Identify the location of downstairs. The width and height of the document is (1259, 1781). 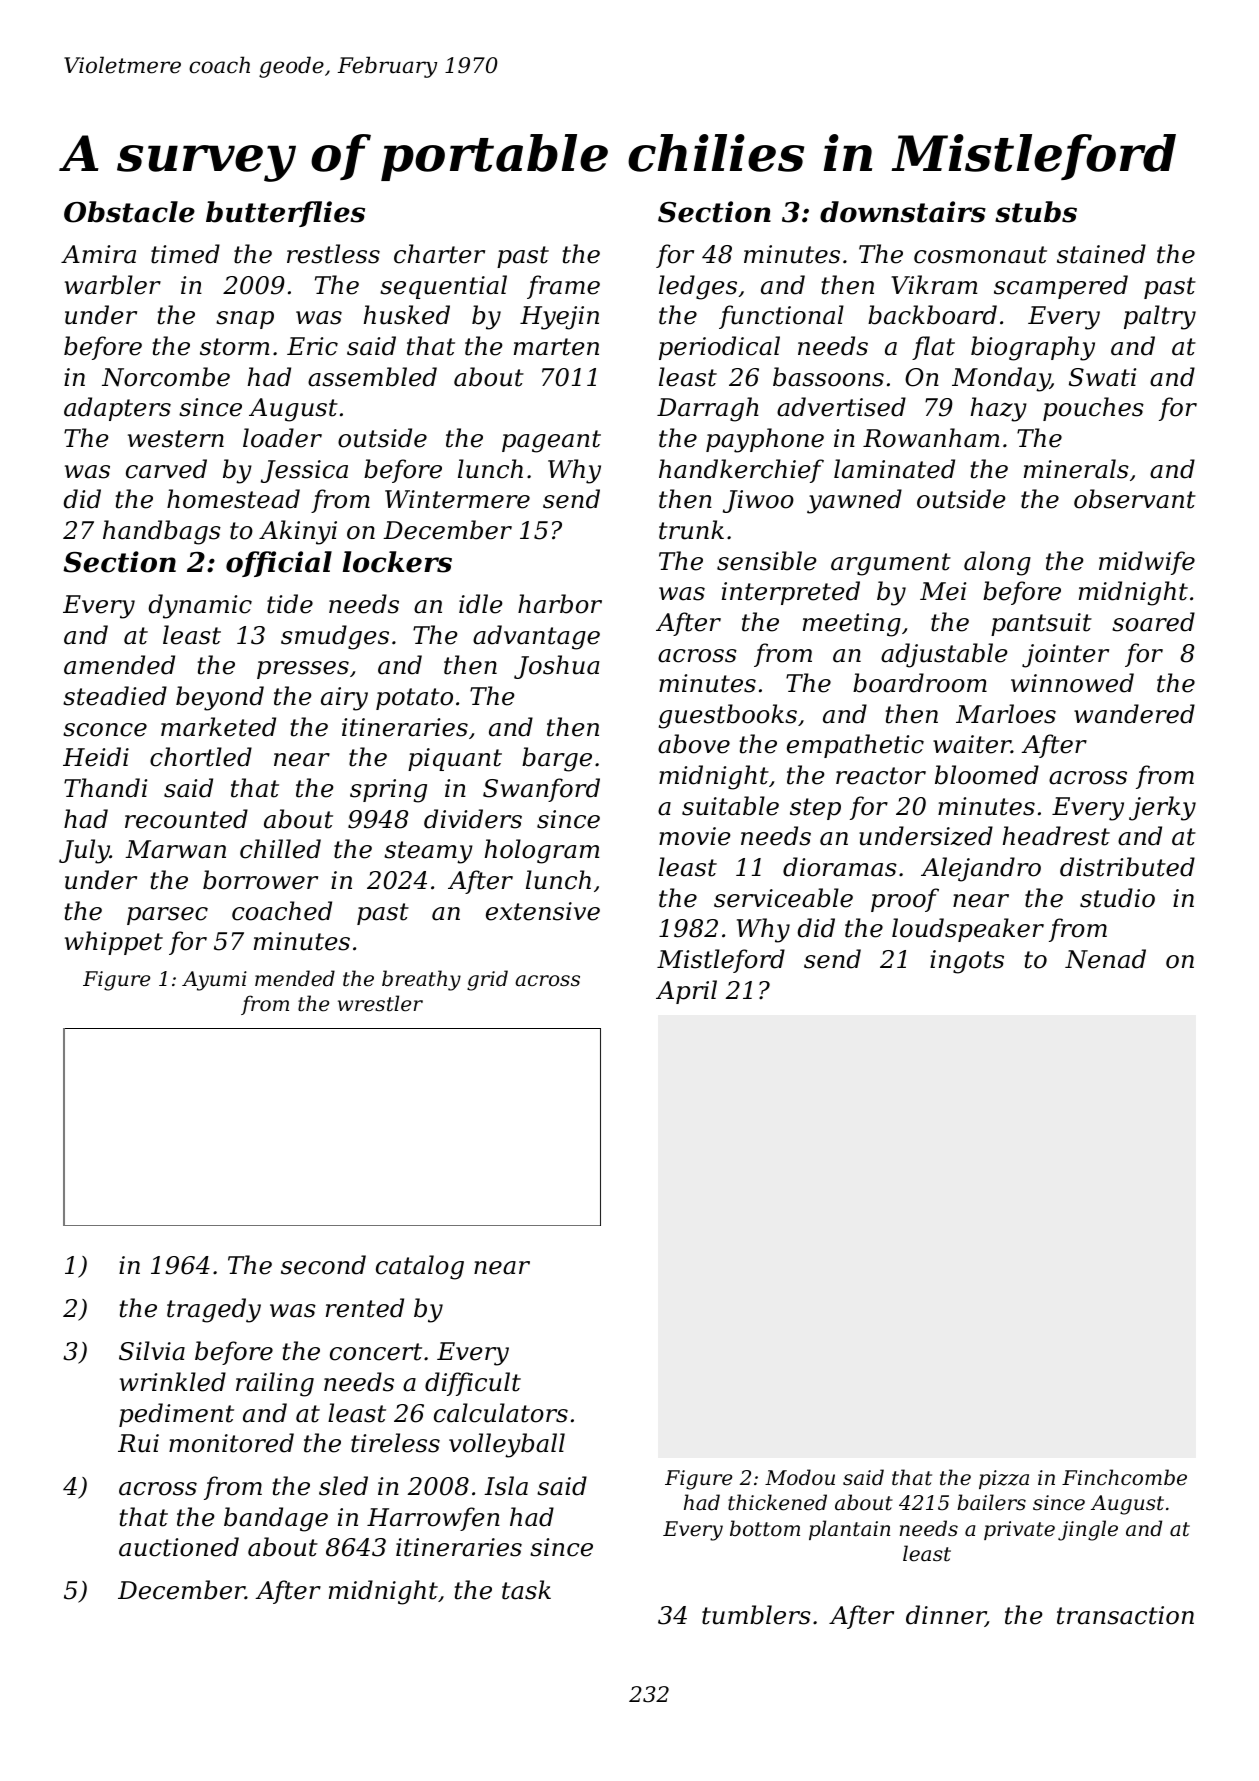
(903, 212).
